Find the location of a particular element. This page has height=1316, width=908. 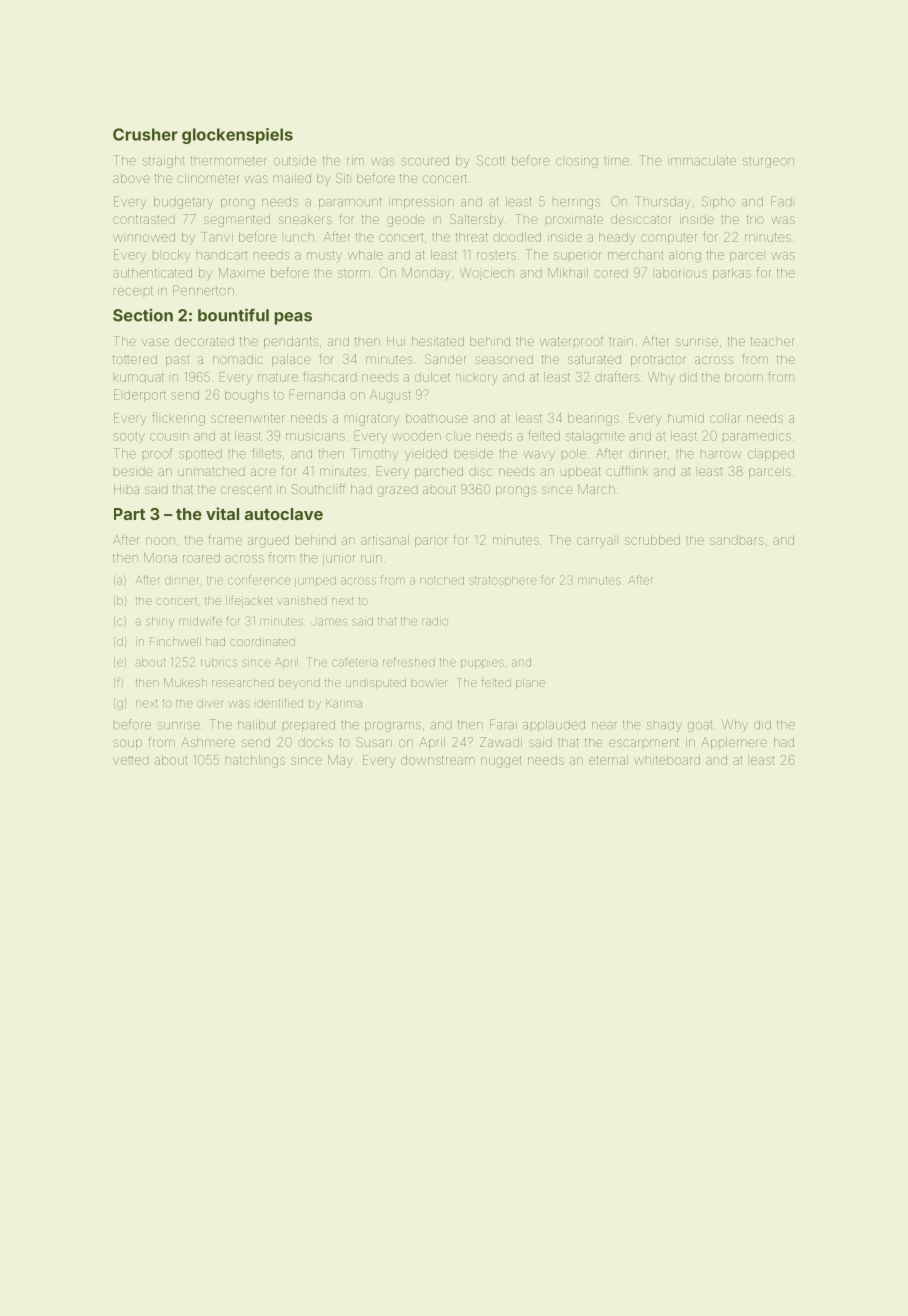

yielded is located at coordinates (426, 455).
